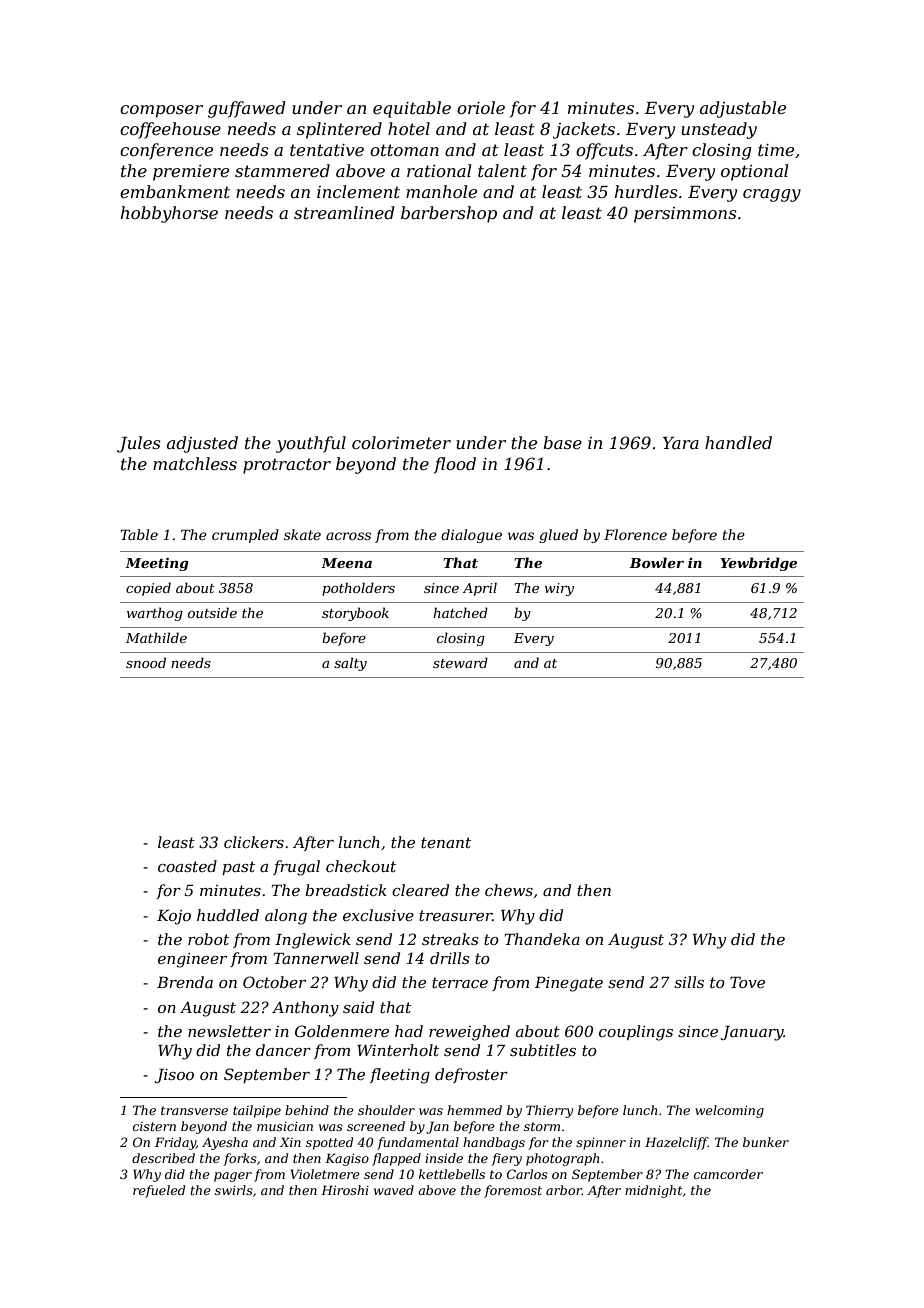 This document has height=1308, width=924. I want to click on tenant, so click(446, 842).
